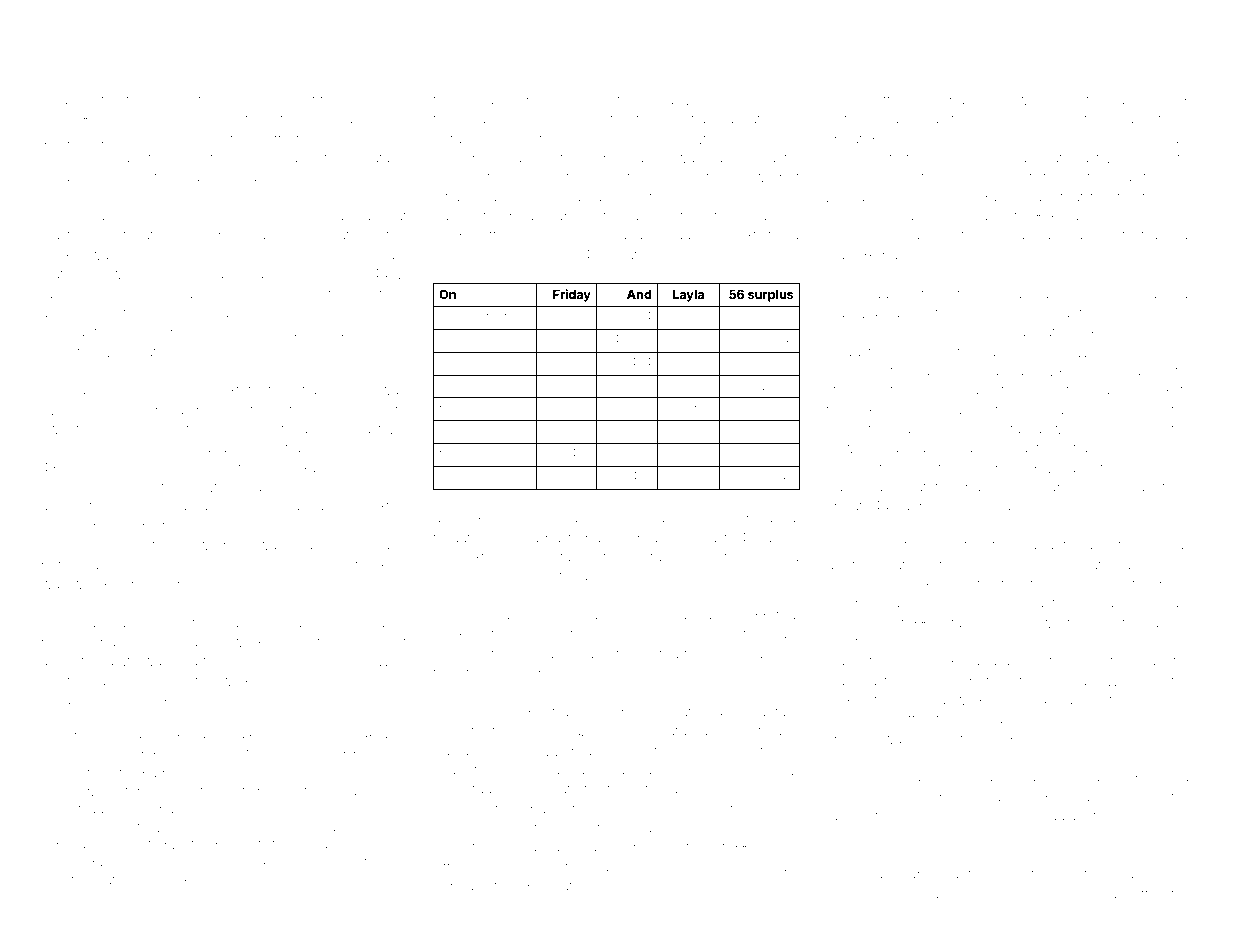 This image has height=952, width=1233. I want to click on Emilie, so click(643, 614).
